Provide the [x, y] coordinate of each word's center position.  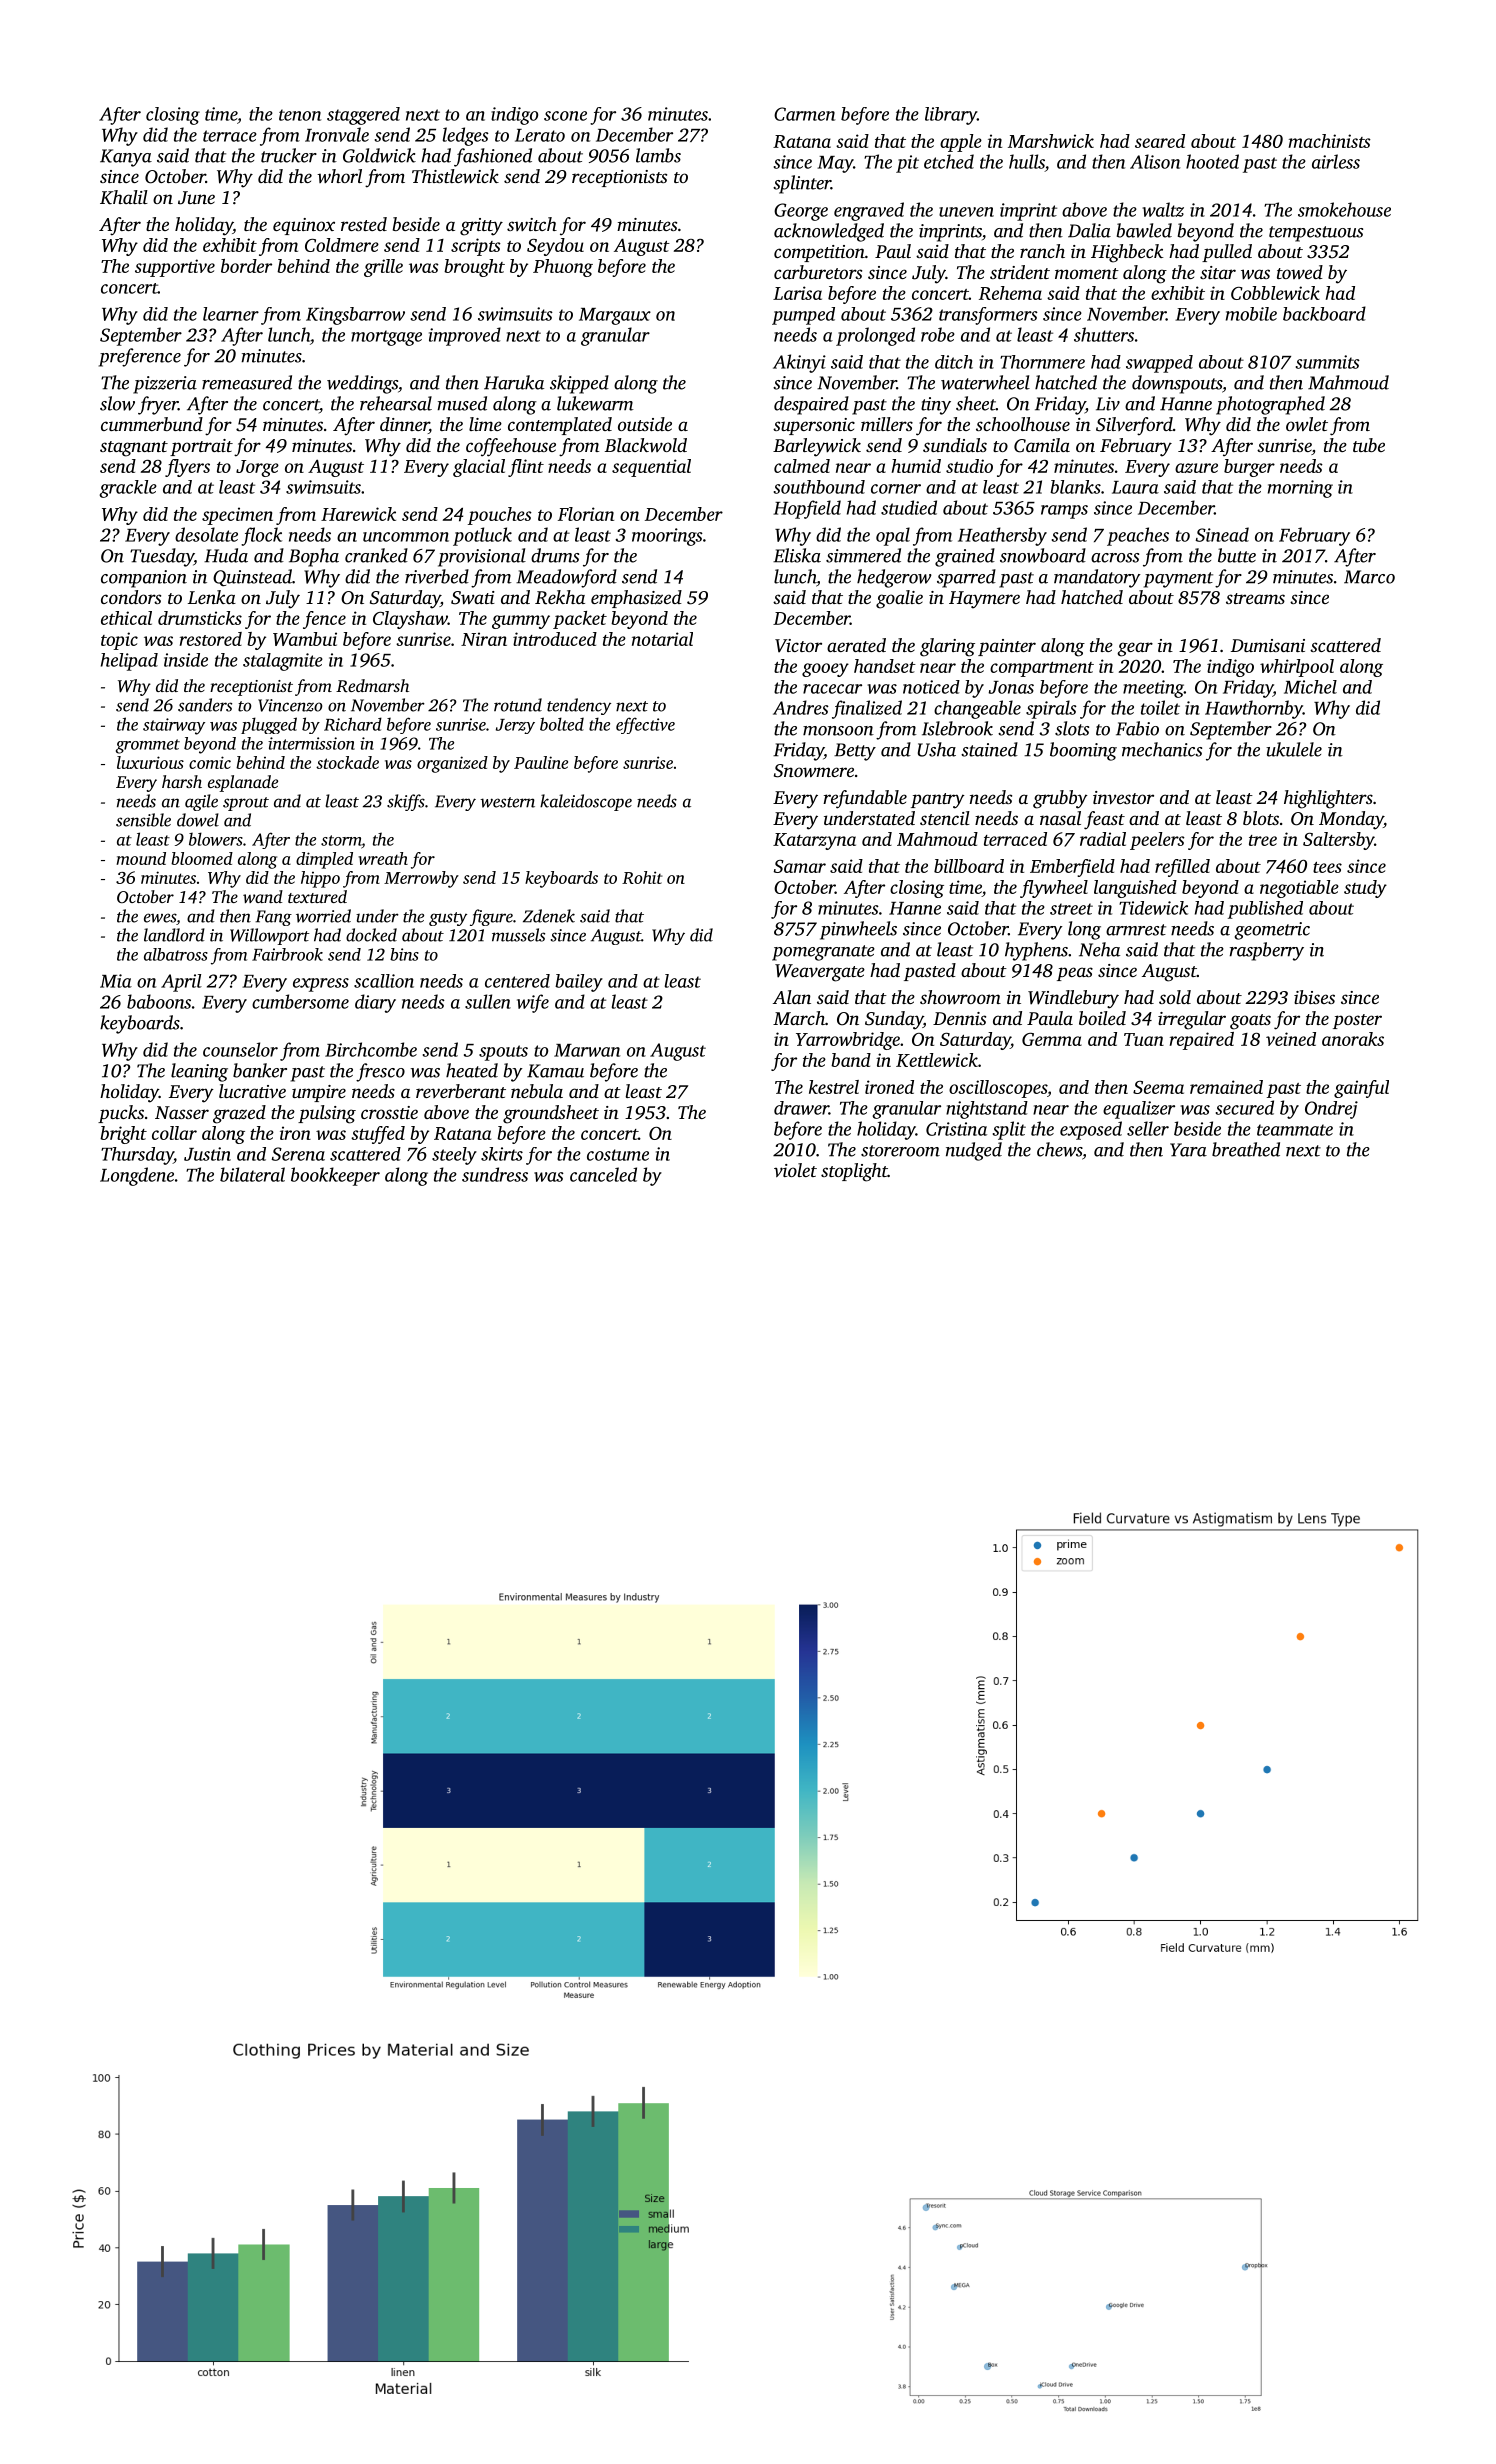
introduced [555, 639]
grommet [148, 746]
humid [916, 466]
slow [117, 403]
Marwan [587, 1050]
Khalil [124, 197]
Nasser [182, 1112]
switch [532, 224]
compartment [1042, 669]
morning [1300, 489]
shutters [1104, 334]
